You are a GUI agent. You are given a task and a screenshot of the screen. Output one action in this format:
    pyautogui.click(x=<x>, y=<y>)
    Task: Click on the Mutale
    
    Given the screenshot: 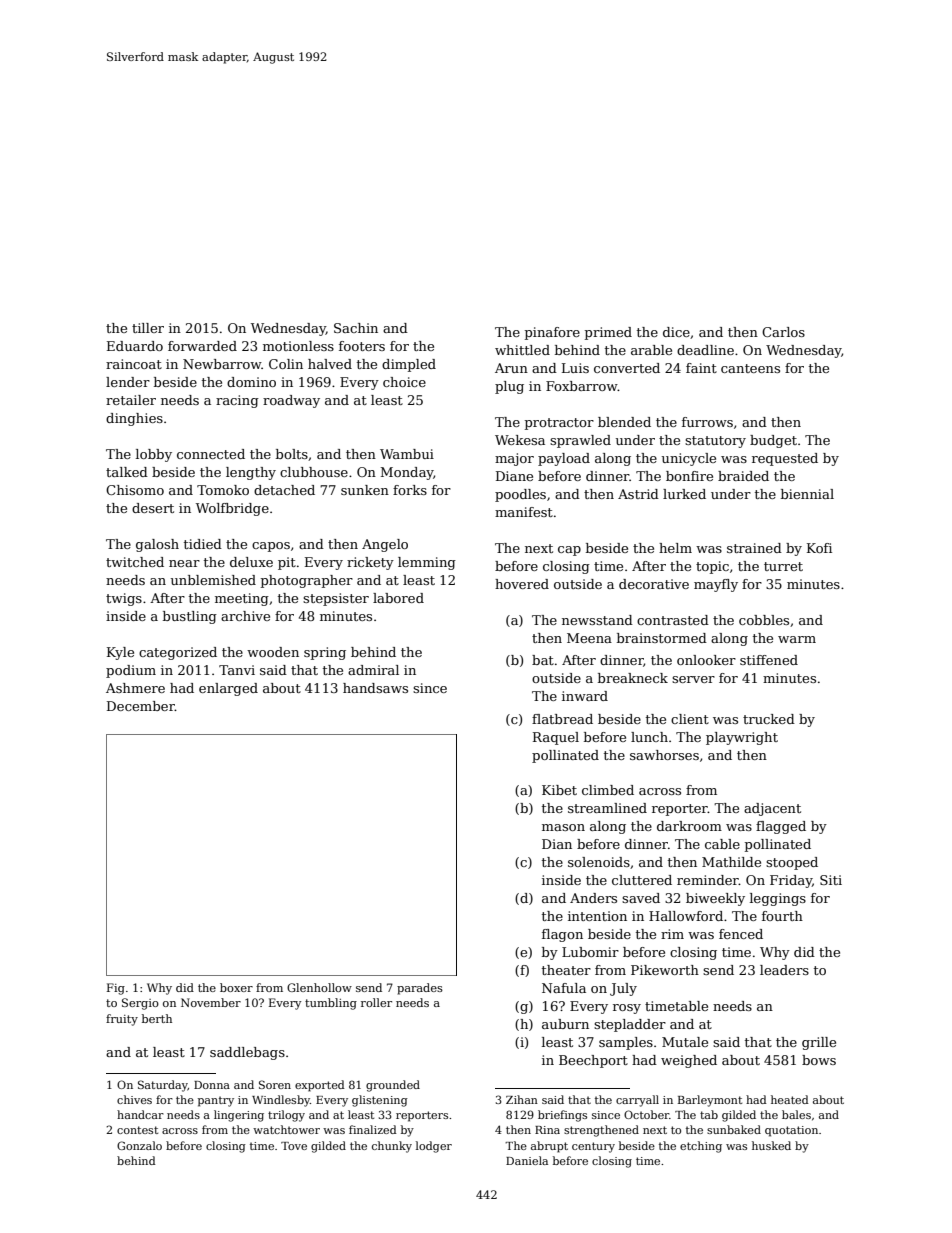 What is the action you would take?
    pyautogui.click(x=685, y=1042)
